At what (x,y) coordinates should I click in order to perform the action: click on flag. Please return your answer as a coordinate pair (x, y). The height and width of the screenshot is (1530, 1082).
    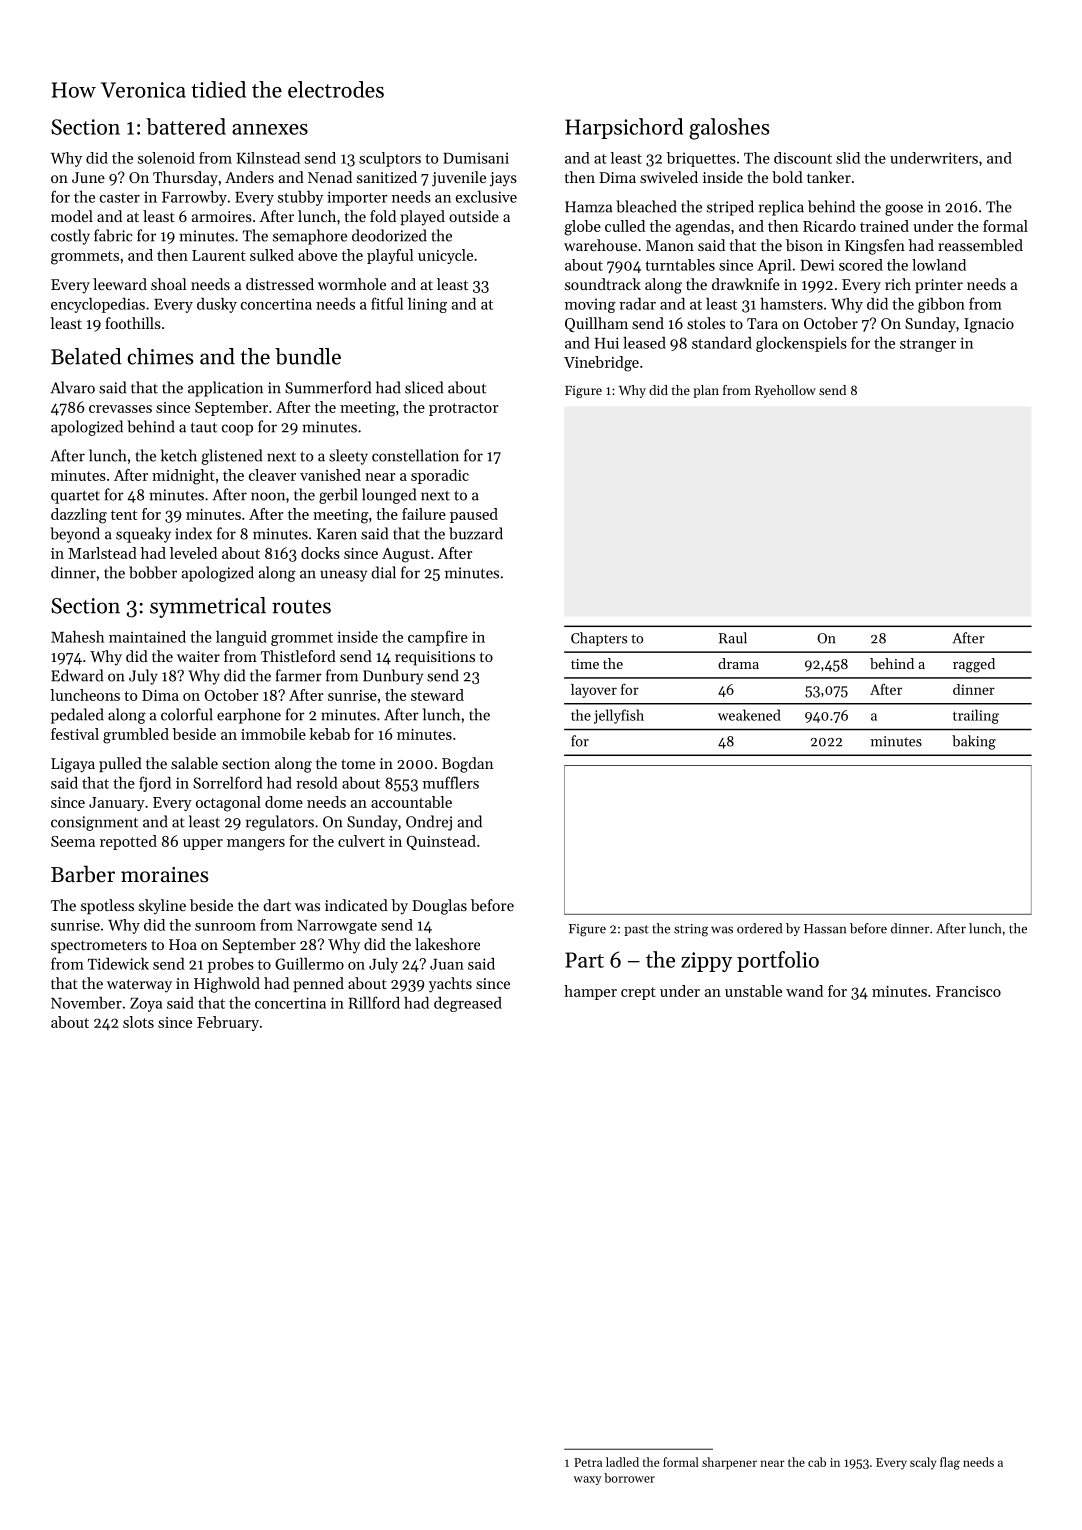
    Looking at the image, I should click on (950, 1463).
